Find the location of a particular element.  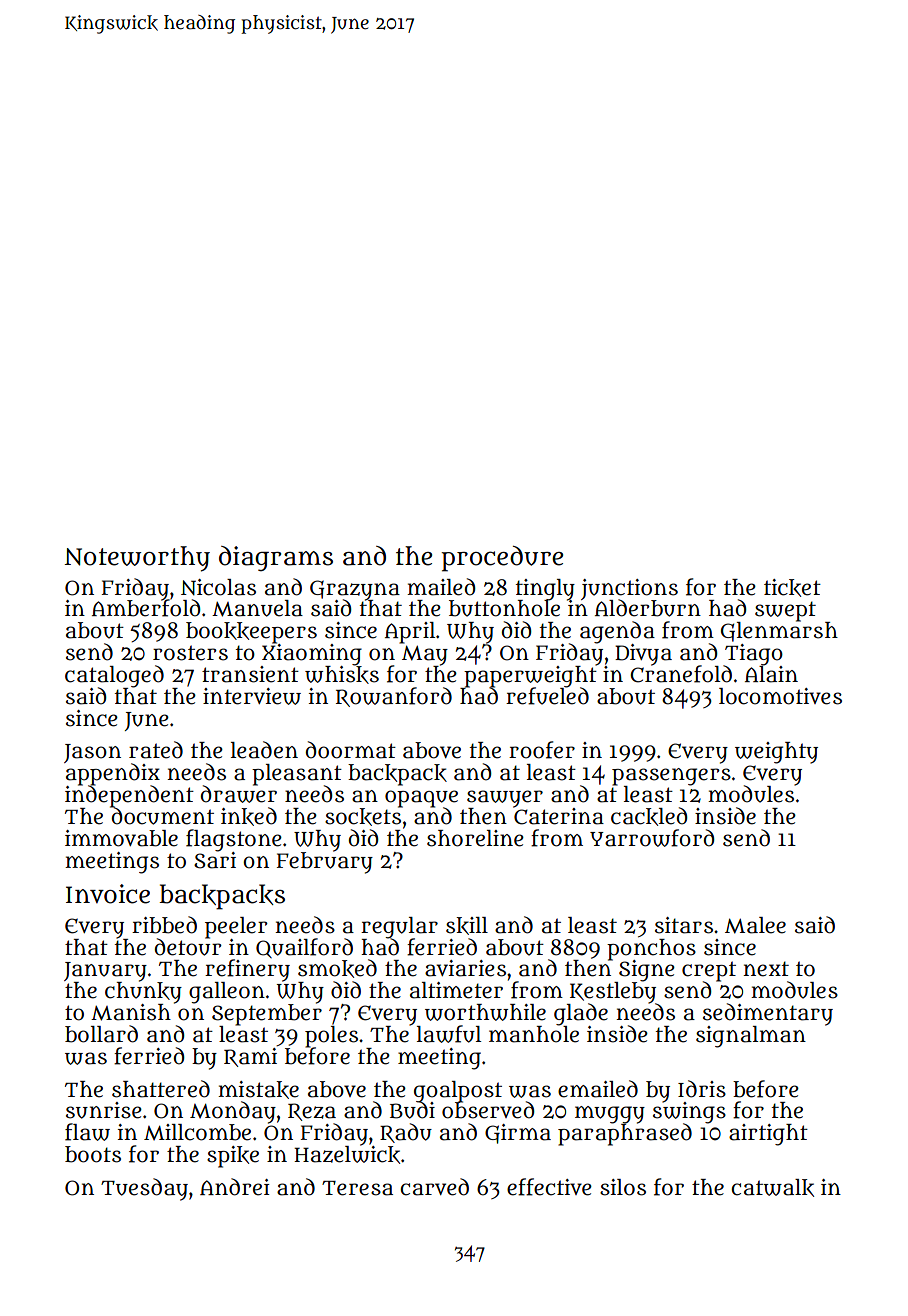

Tuesday is located at coordinates (144, 1189).
